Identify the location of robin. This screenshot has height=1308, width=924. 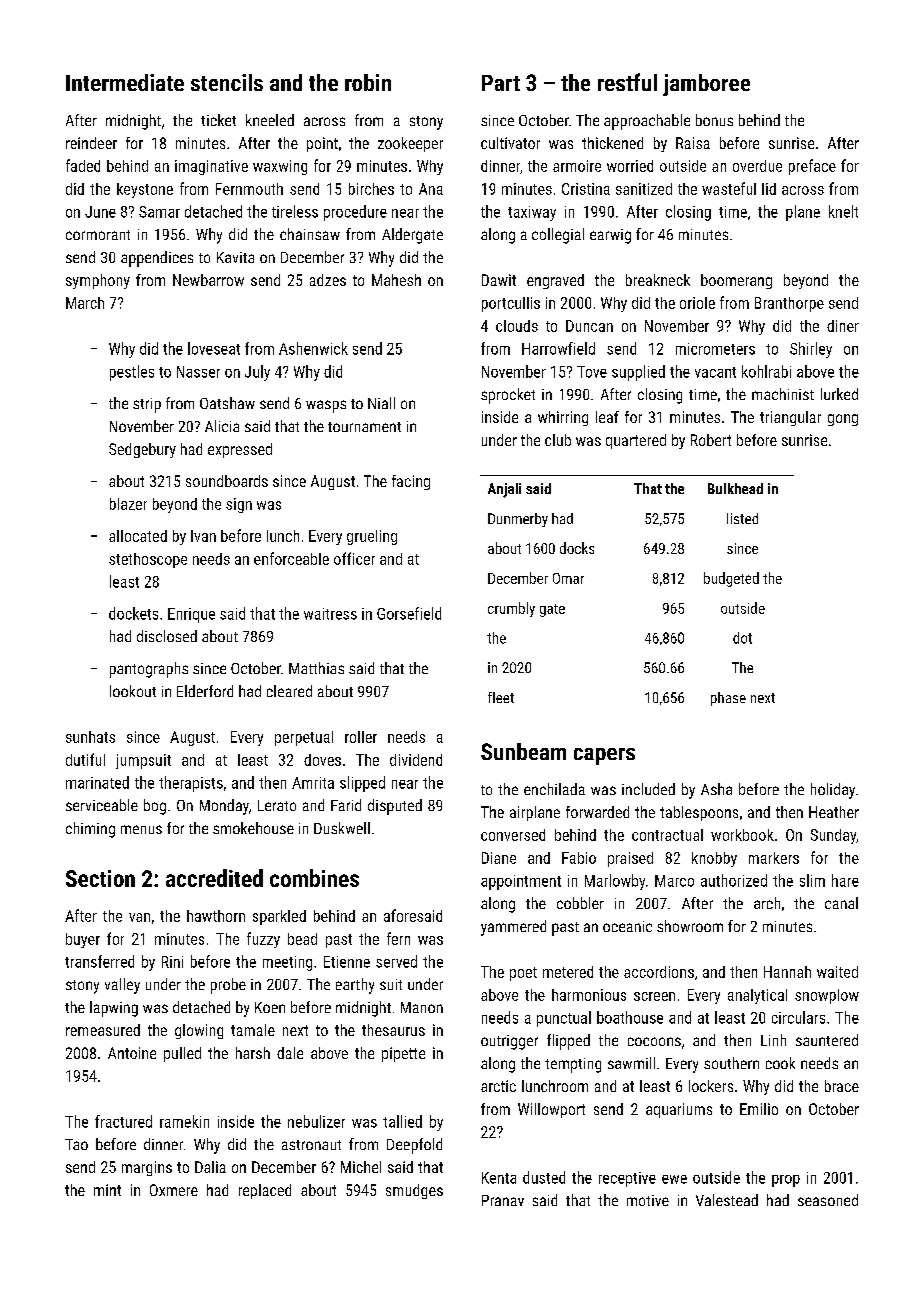
(368, 82).
